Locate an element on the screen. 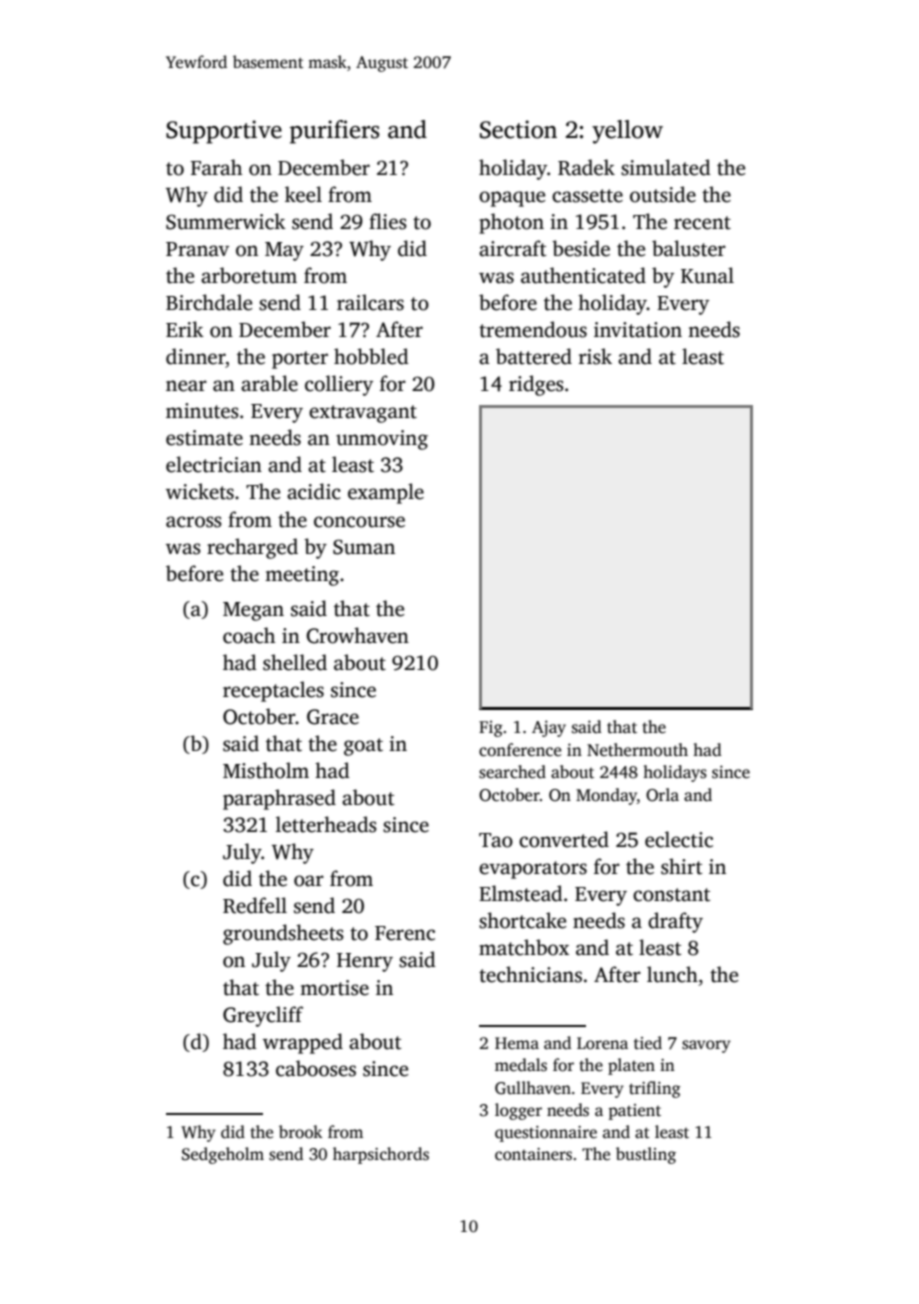 This screenshot has width=919, height=1304. recent is located at coordinates (702, 223).
